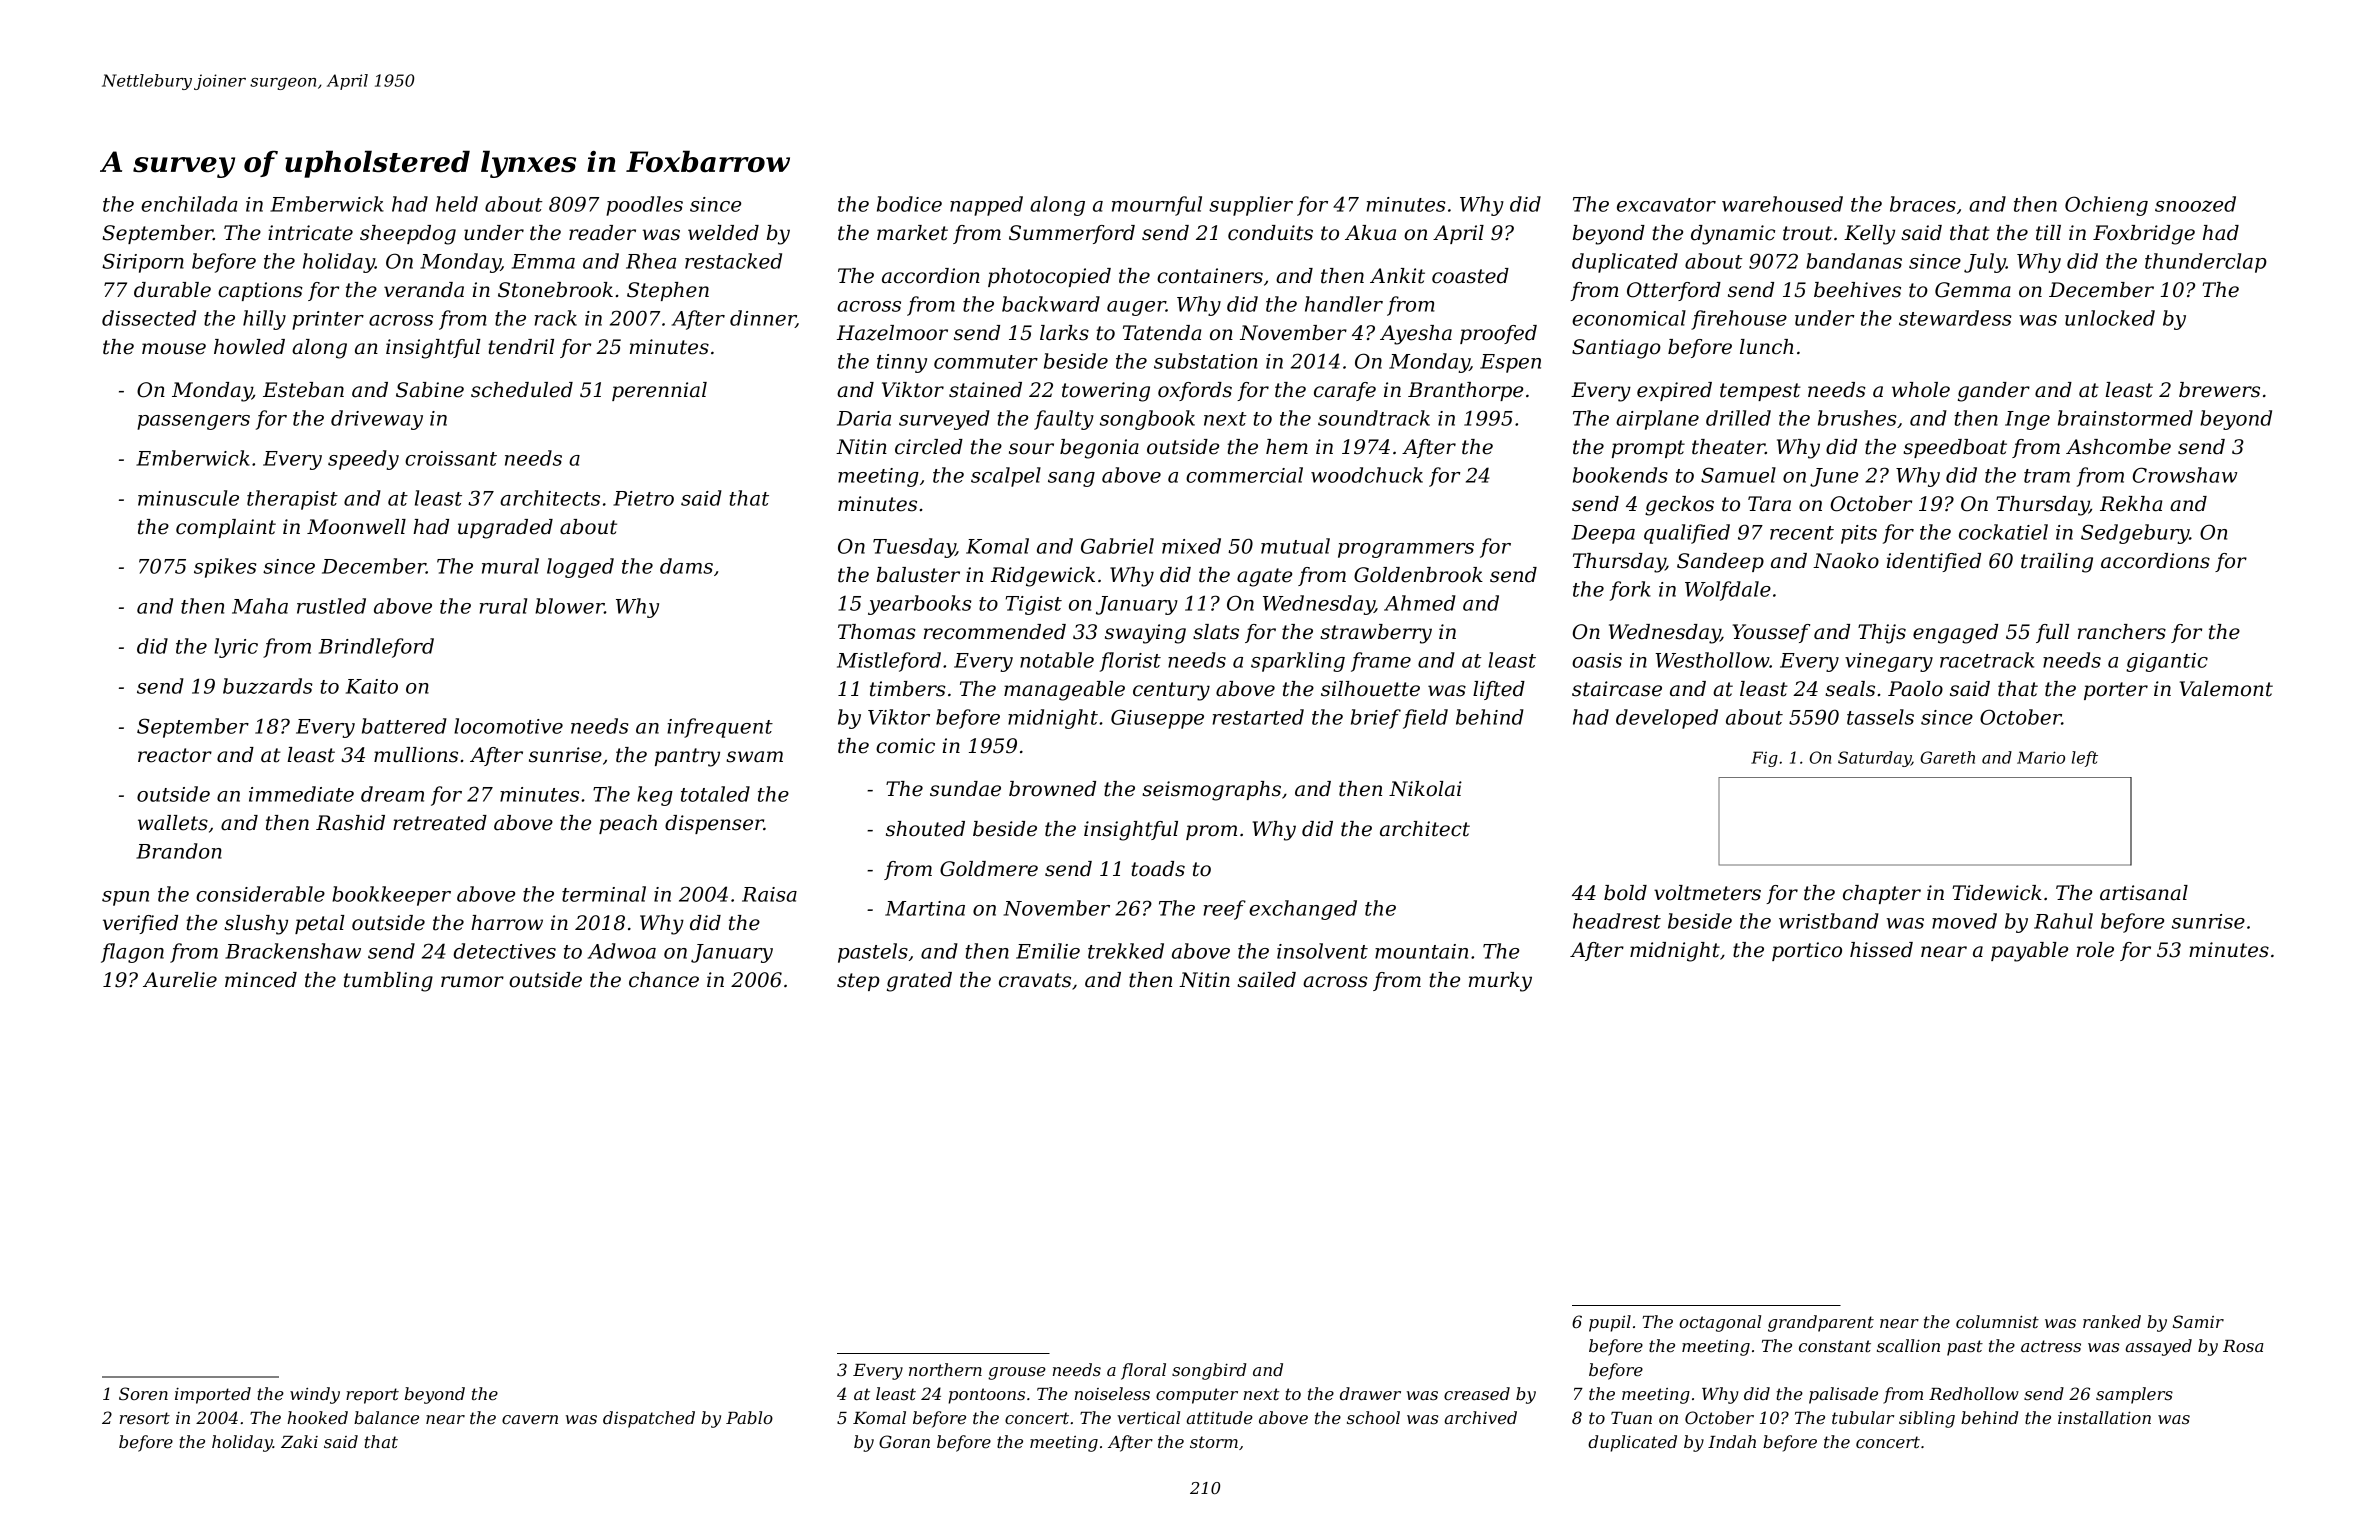 This image has width=2380, height=1540. What do you see at coordinates (1500, 982) in the image?
I see `murky` at bounding box center [1500, 982].
